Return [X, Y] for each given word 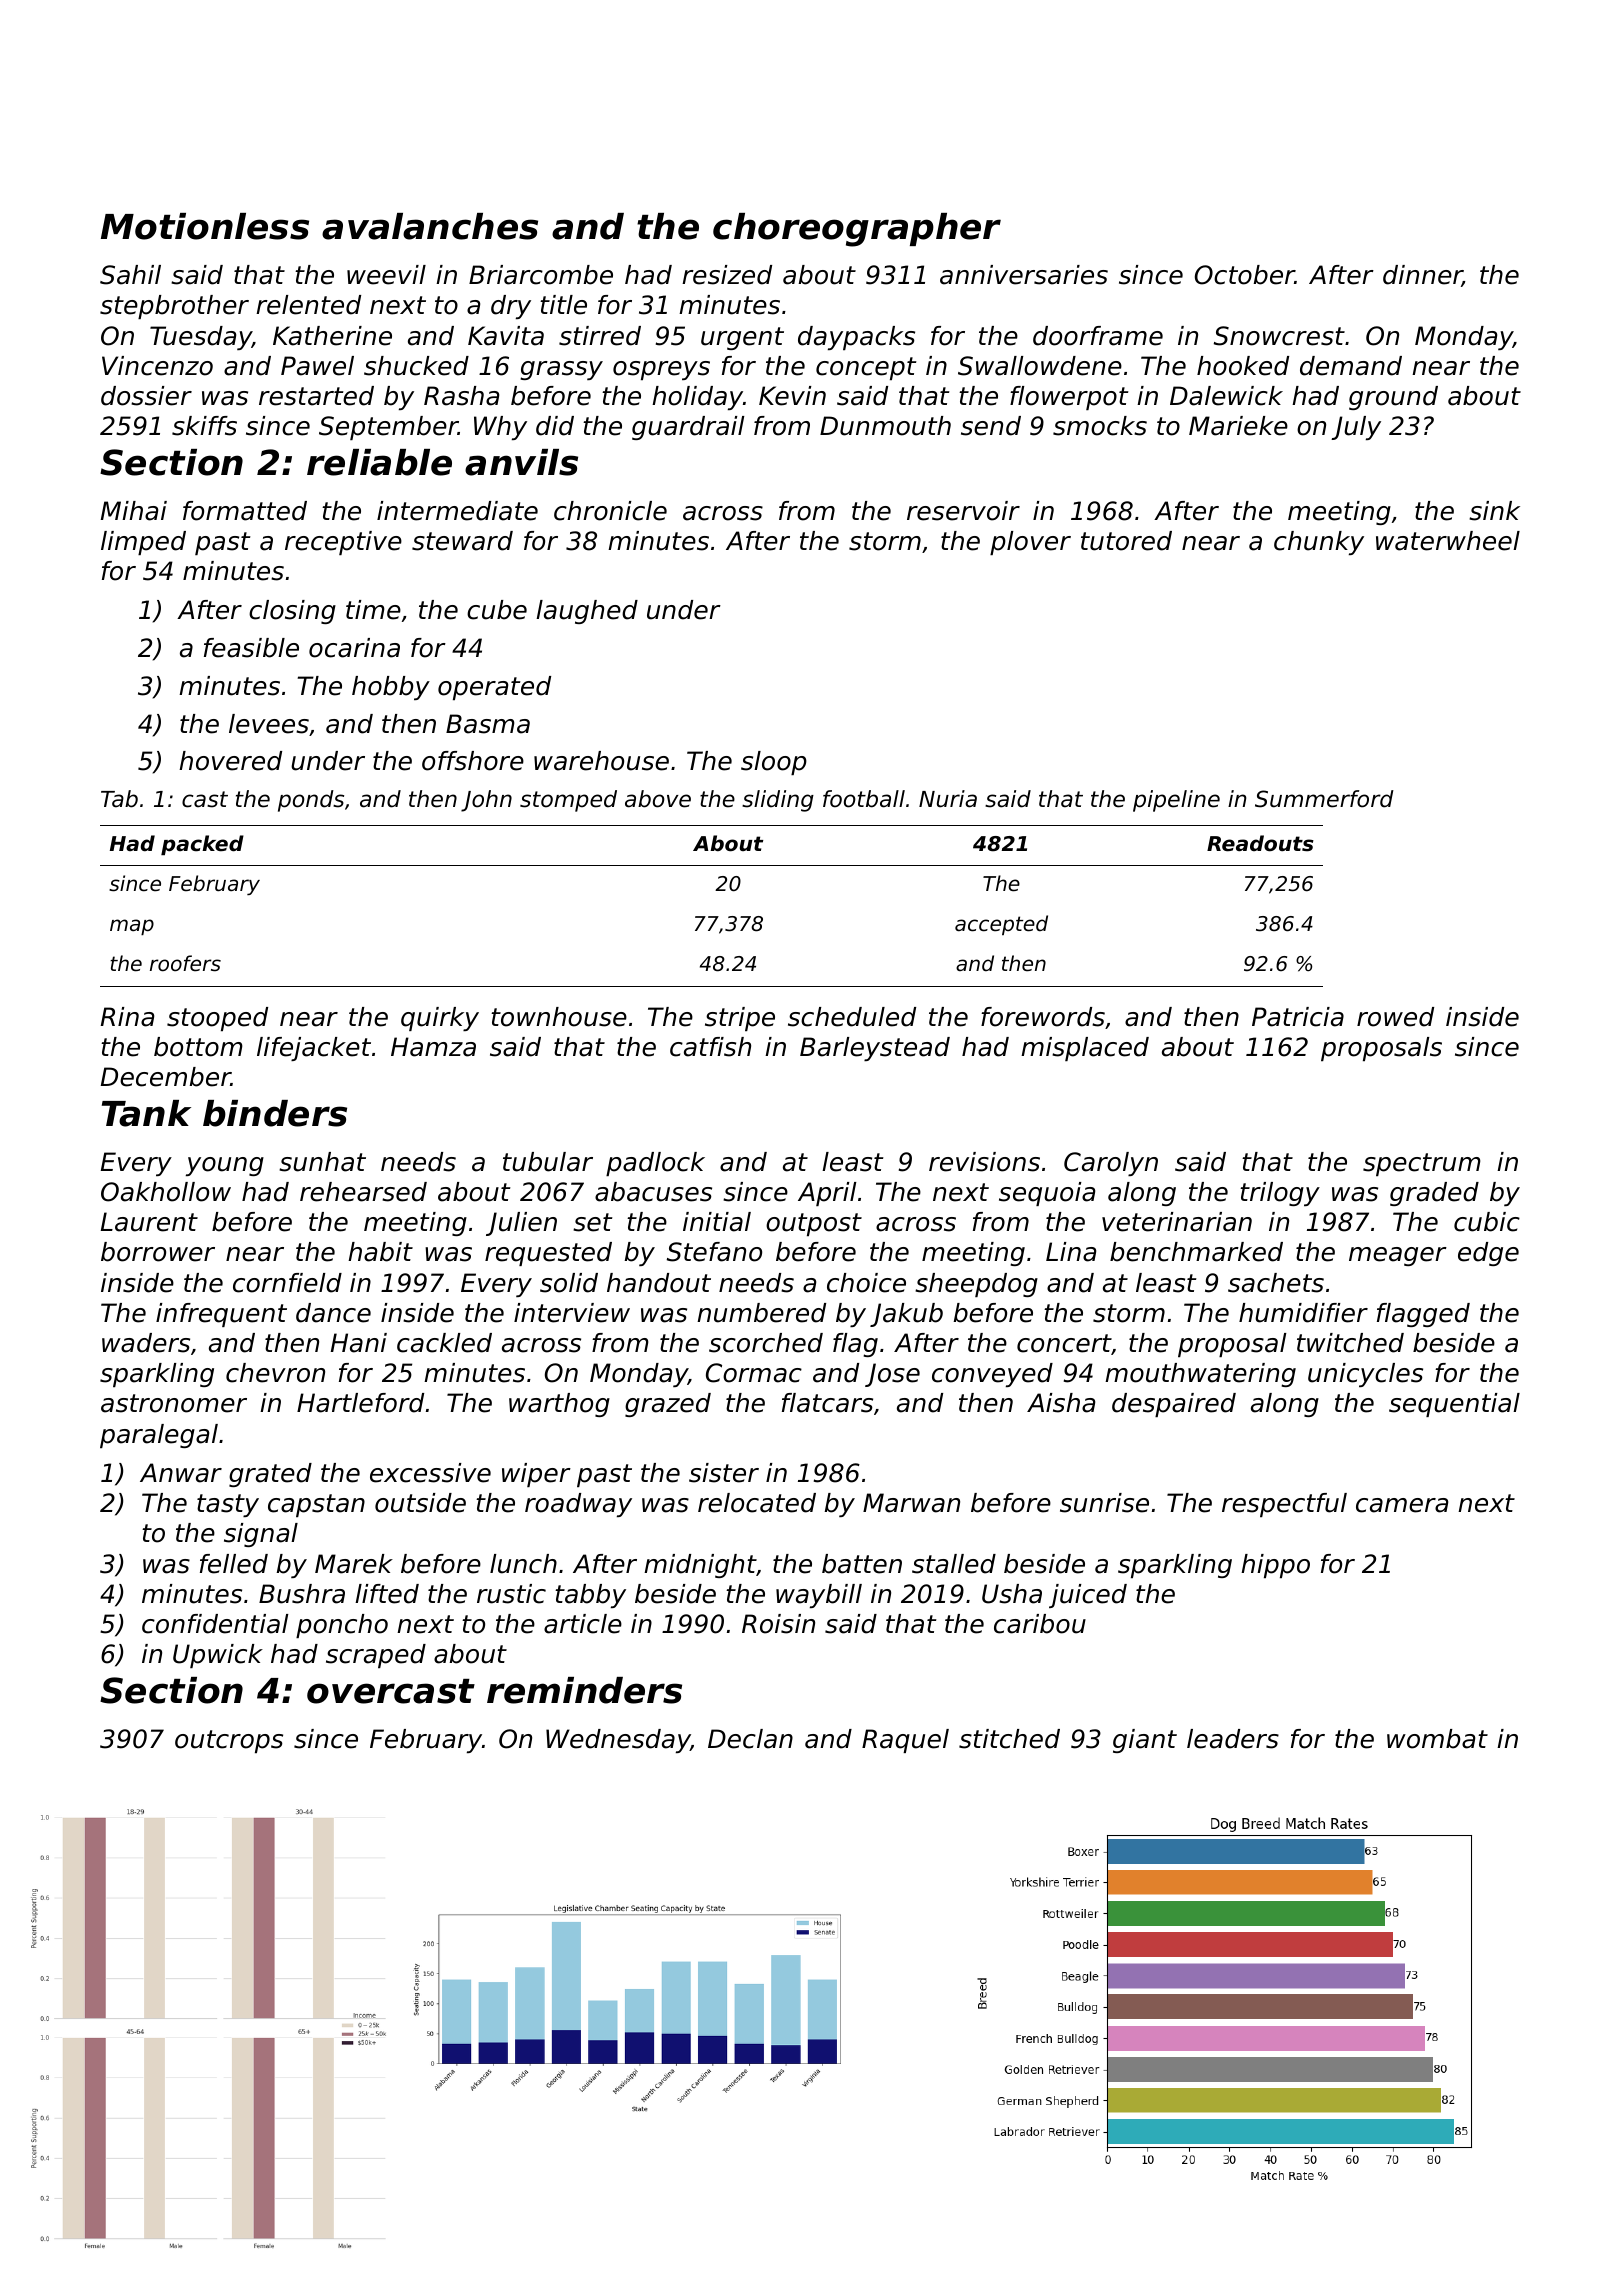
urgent [742, 338]
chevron [275, 1373]
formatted [245, 511]
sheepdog [976, 1285]
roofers [185, 963]
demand [1351, 366]
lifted [387, 1594]
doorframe [1098, 336]
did [555, 426]
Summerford [1324, 799]
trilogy [1280, 1194]
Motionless [205, 226]
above [658, 799]
